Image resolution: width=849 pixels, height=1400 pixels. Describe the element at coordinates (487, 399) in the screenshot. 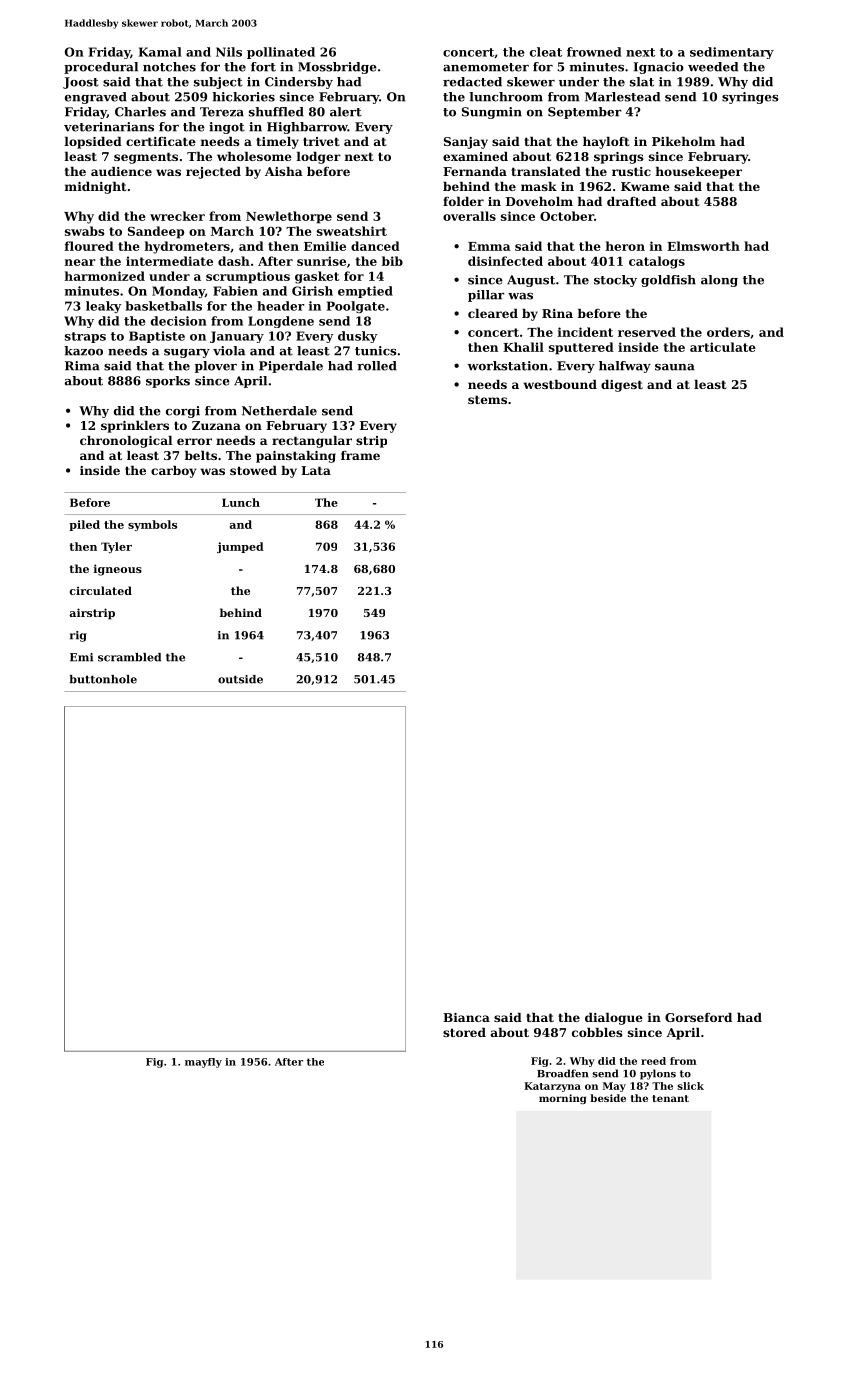

I see `stems` at that location.
